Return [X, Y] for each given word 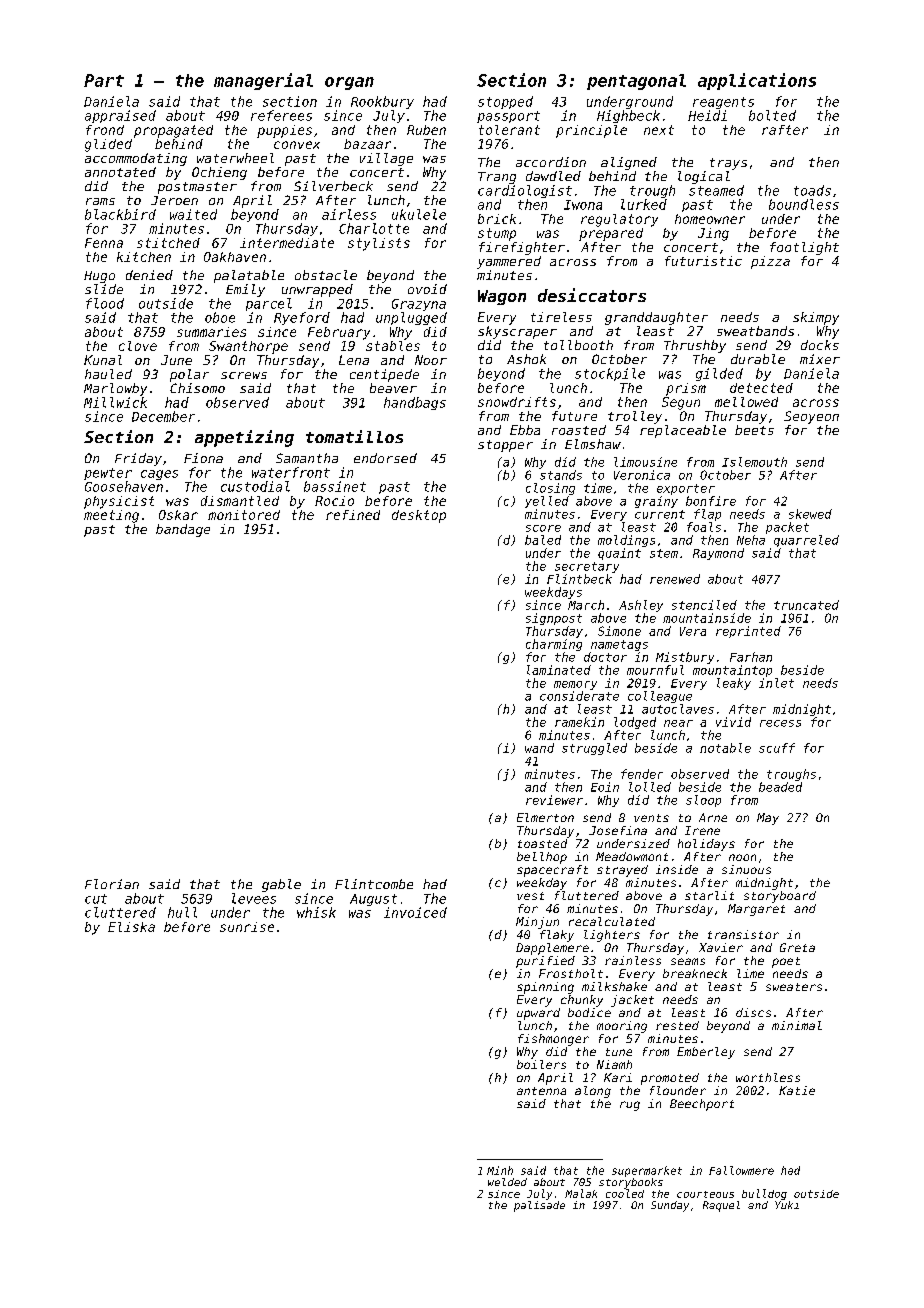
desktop [419, 516]
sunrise [247, 927]
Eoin [605, 787]
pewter [108, 474]
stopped [505, 102]
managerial [263, 81]
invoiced [415, 912]
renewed [675, 579]
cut [96, 899]
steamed [716, 190]
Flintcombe [374, 884]
